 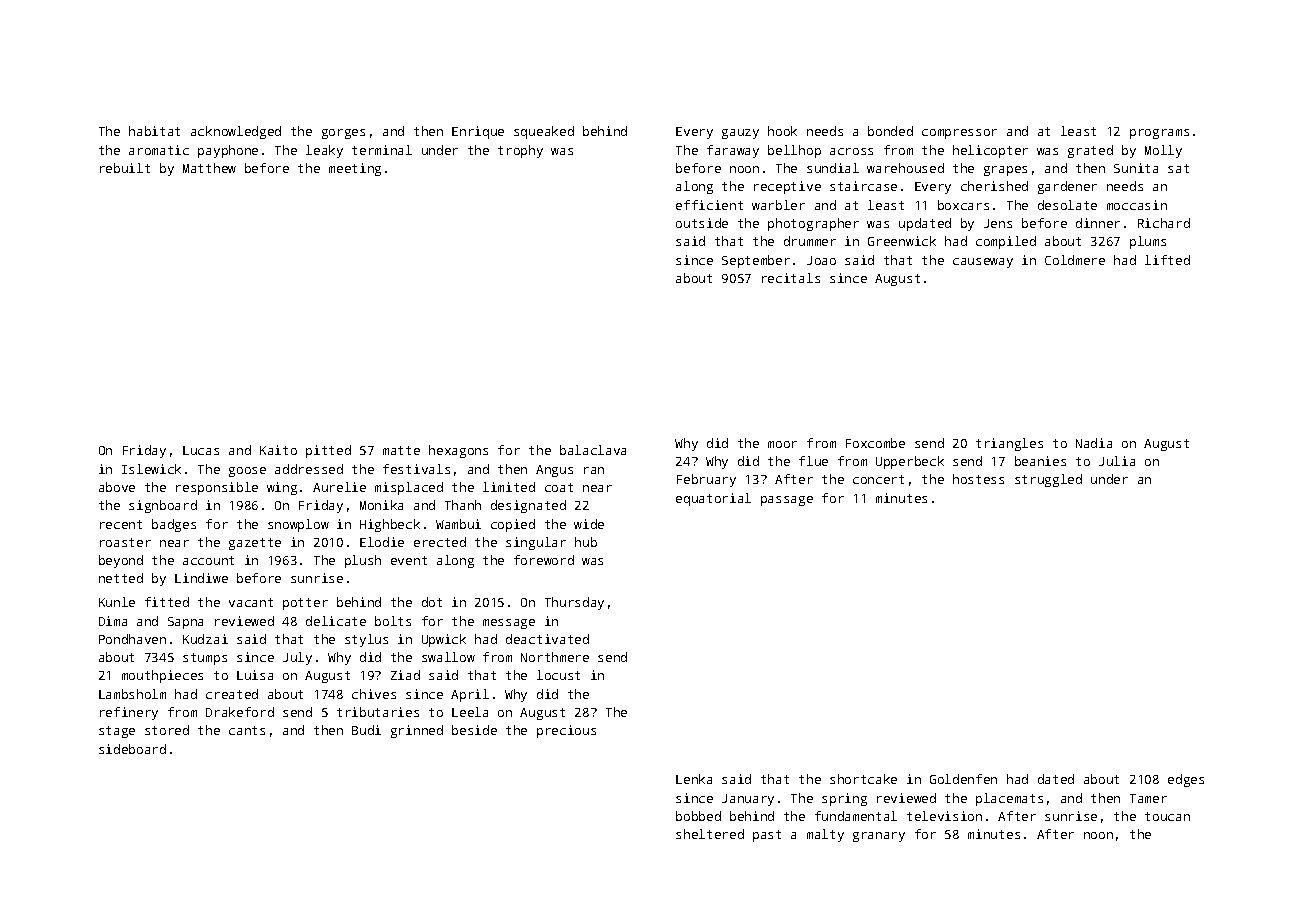 What do you see at coordinates (694, 779) in the document?
I see `Lenka` at bounding box center [694, 779].
